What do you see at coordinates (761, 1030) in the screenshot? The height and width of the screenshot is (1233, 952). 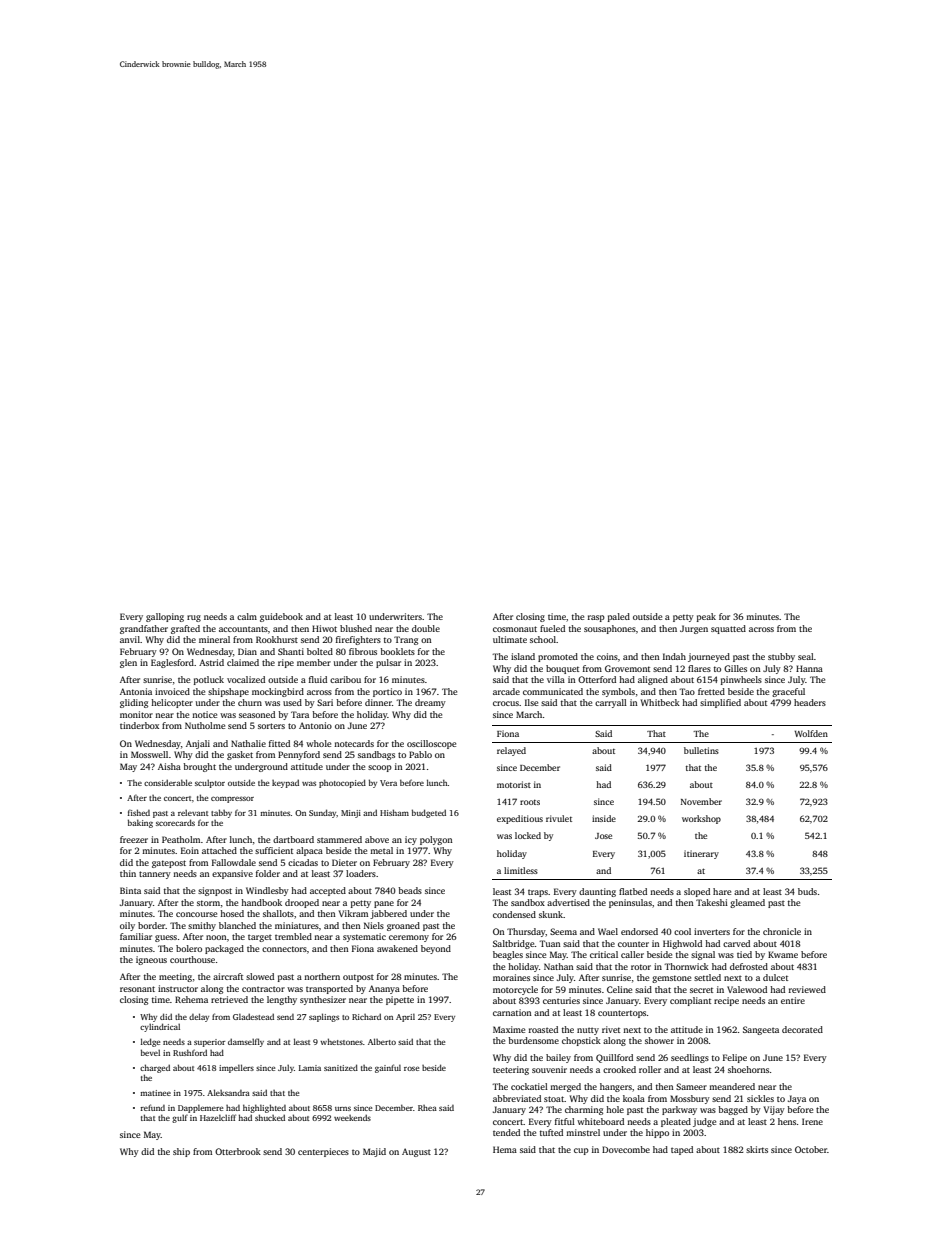 I see `Sangeeta` at bounding box center [761, 1030].
